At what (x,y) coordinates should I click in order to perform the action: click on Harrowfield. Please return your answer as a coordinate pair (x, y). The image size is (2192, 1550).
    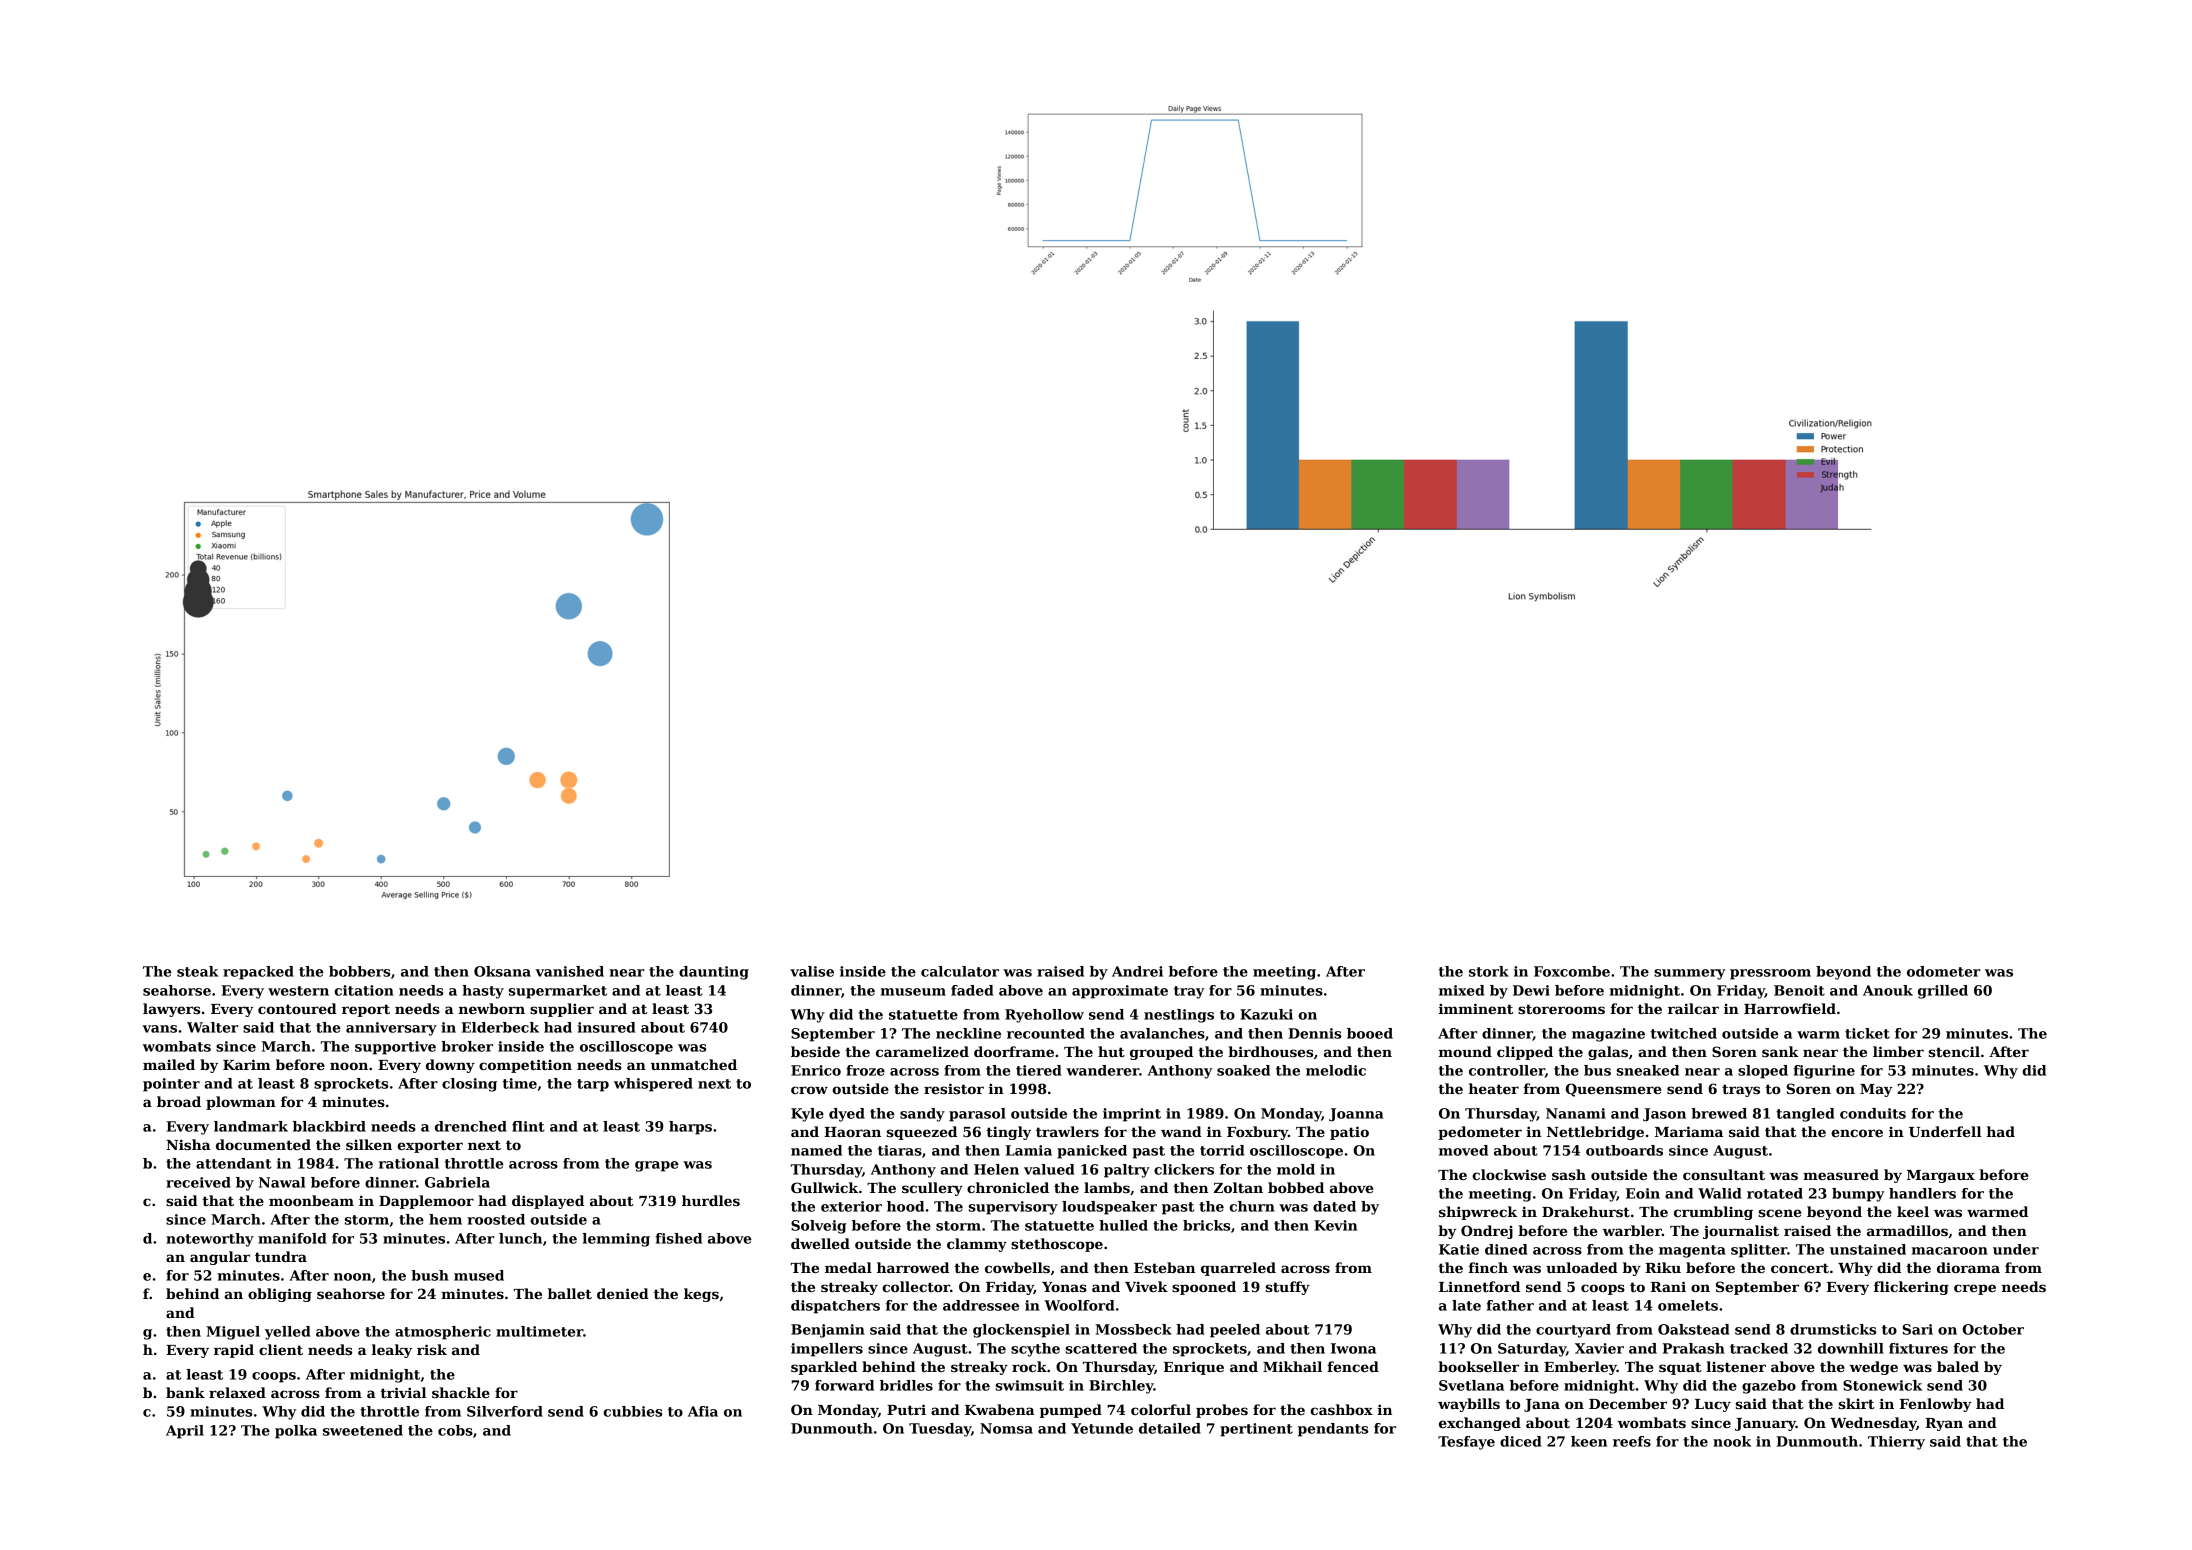
    Looking at the image, I should click on (1790, 1008).
